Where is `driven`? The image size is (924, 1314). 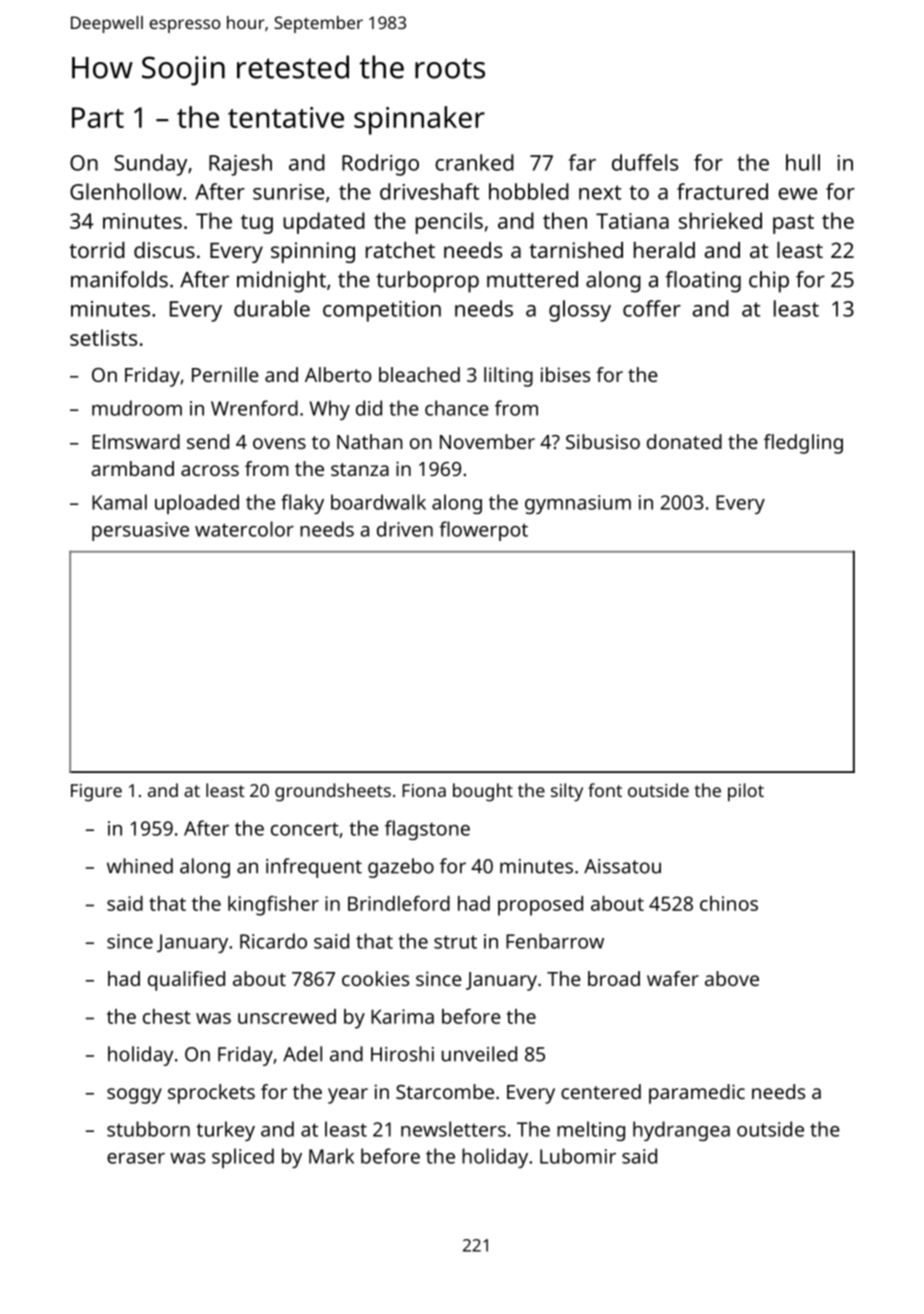 driven is located at coordinates (405, 529).
